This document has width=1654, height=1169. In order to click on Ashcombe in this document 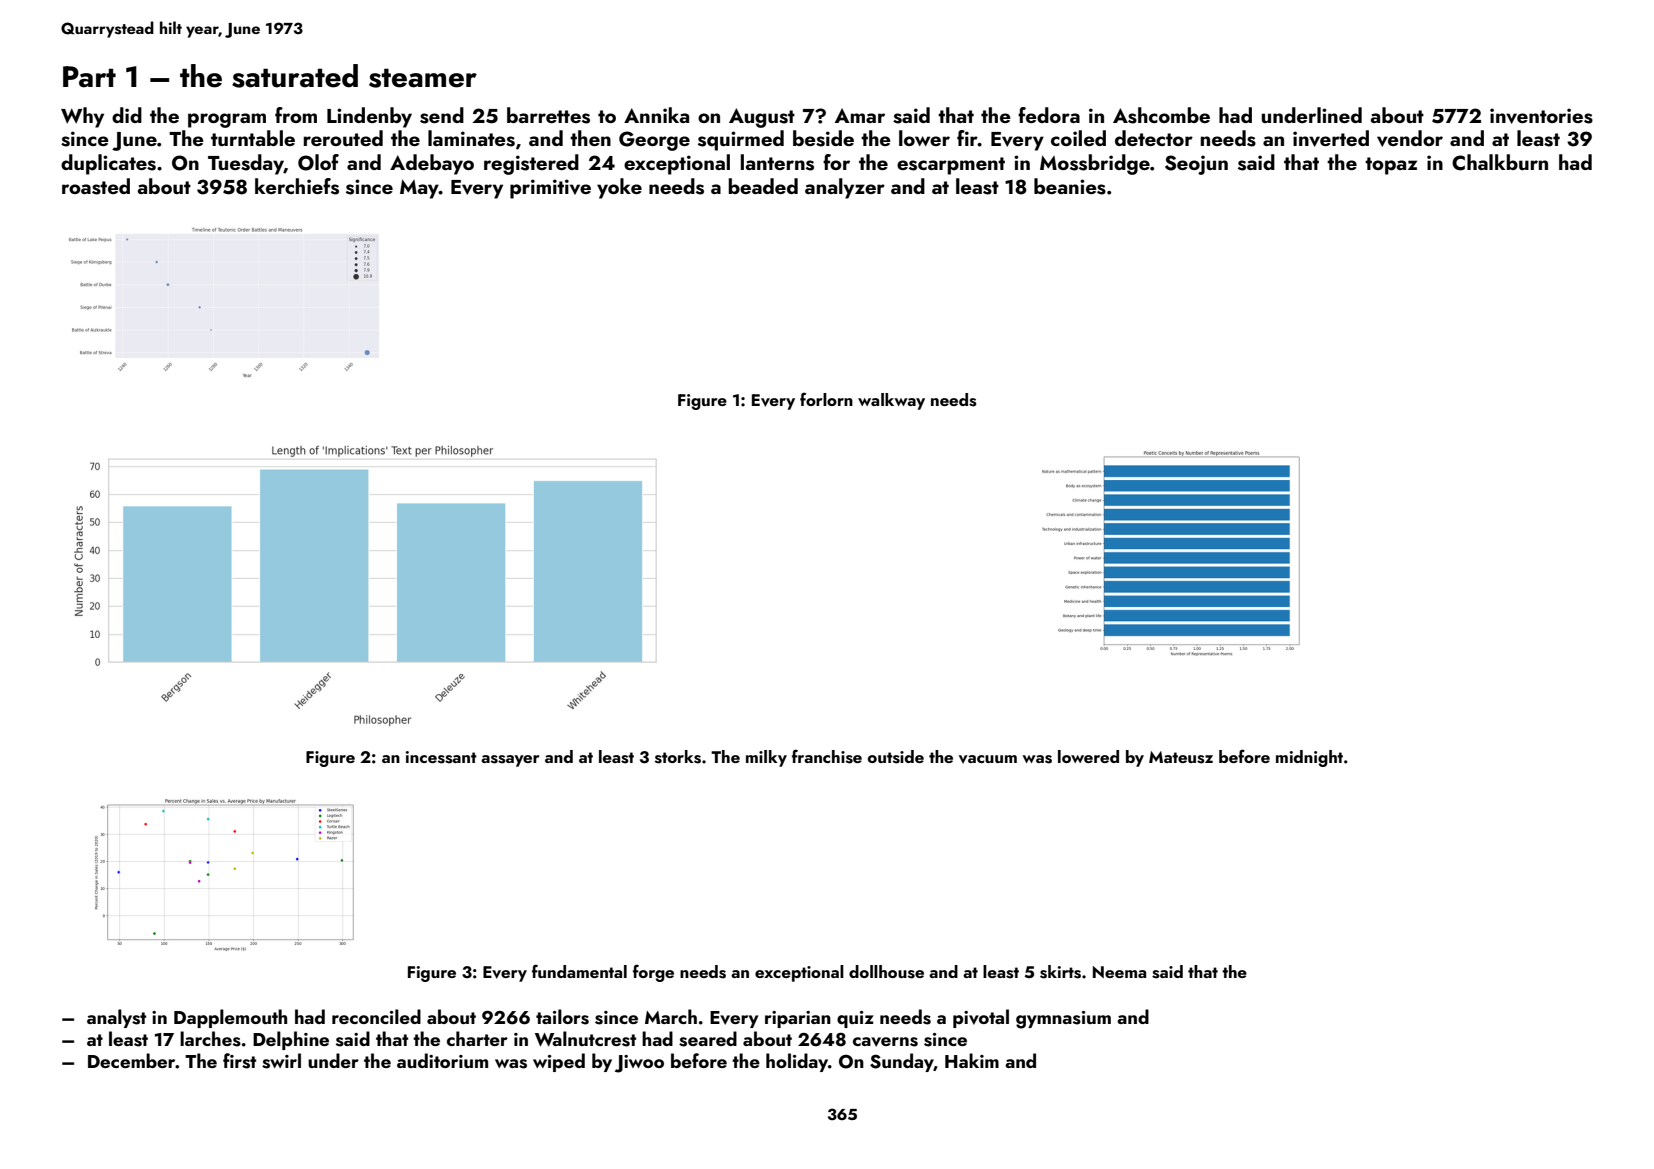, I will do `click(1161, 115)`.
